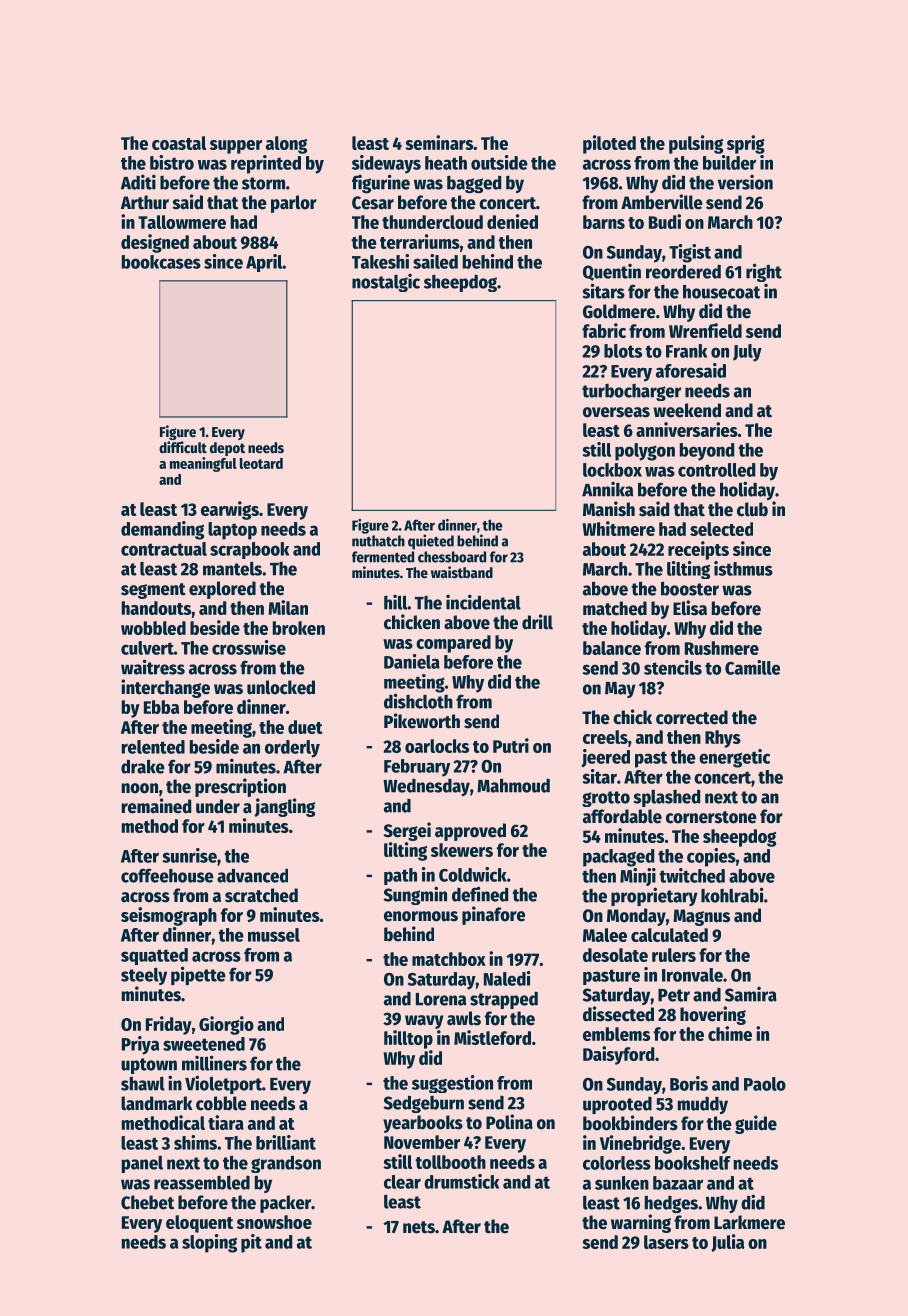  Describe the element at coordinates (507, 978) in the image. I see `Naledi` at that location.
